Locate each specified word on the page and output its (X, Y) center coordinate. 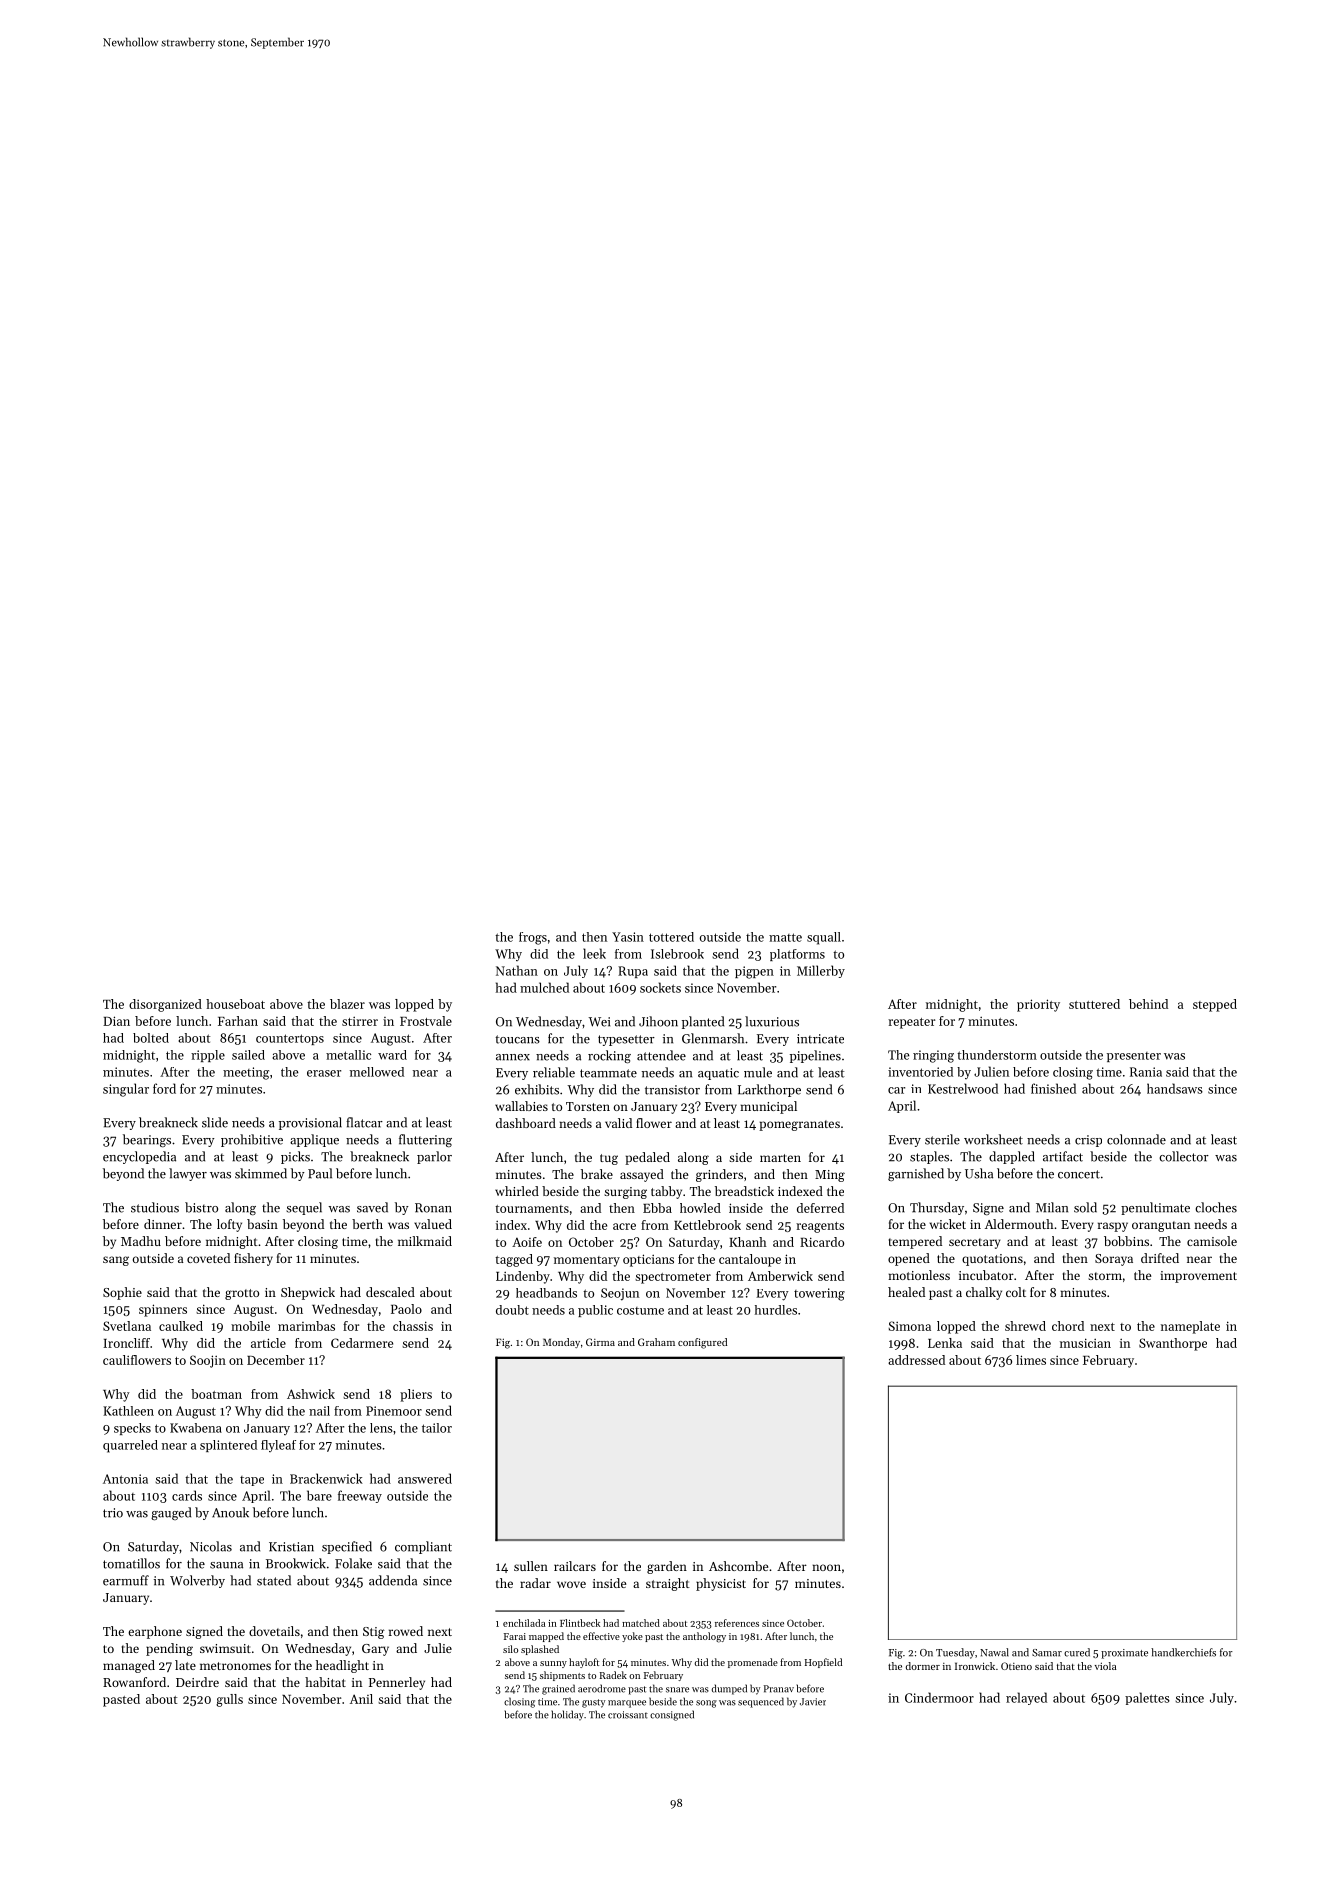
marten (780, 1158)
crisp (1088, 1141)
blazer (347, 1004)
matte (785, 937)
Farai (515, 1636)
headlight (342, 1666)
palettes (1147, 1698)
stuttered (1094, 1004)
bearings (147, 1140)
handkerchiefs (1183, 1652)
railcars (575, 1566)
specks (132, 1429)
